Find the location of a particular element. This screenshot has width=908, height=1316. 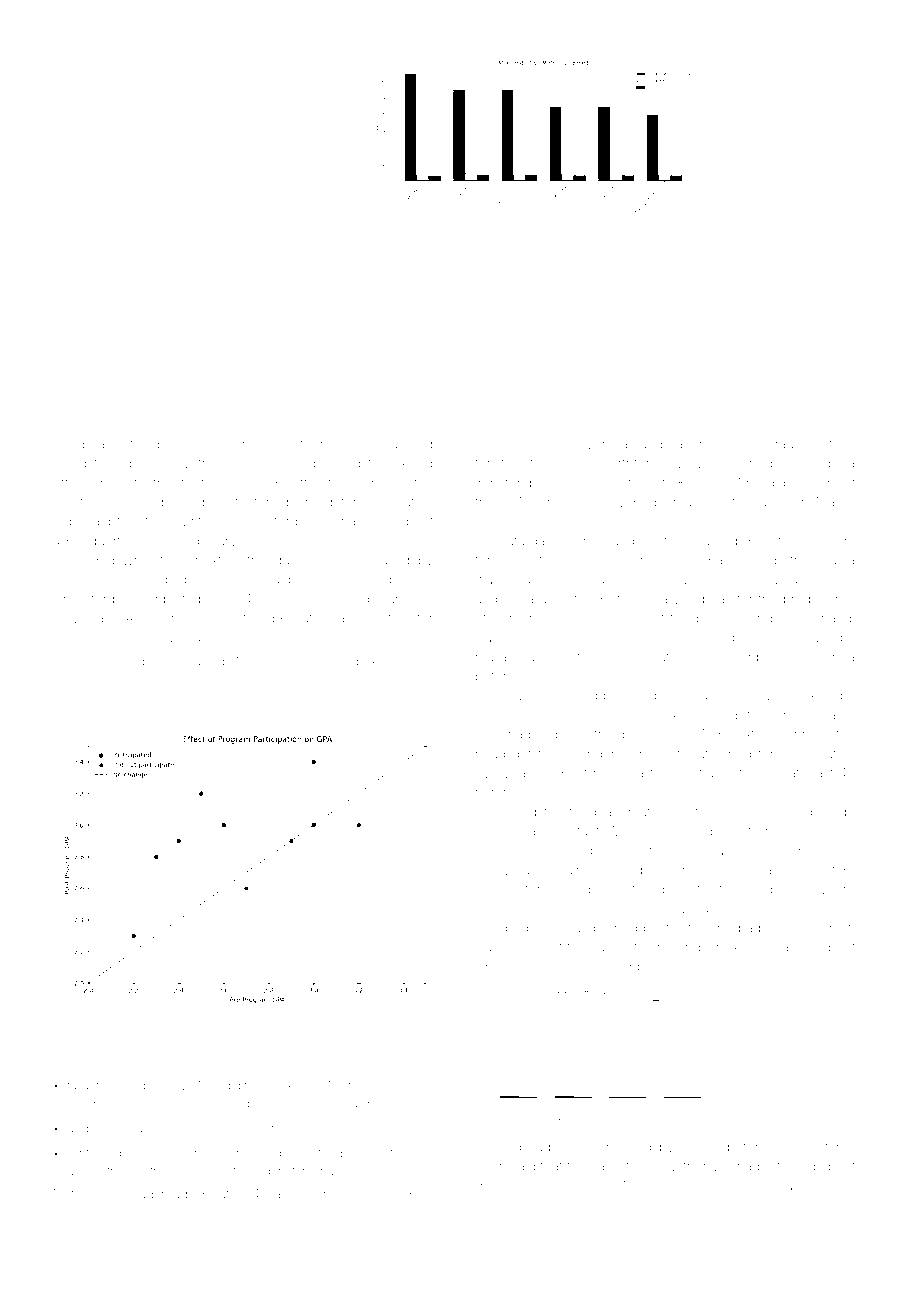

chartered is located at coordinates (363, 521).
